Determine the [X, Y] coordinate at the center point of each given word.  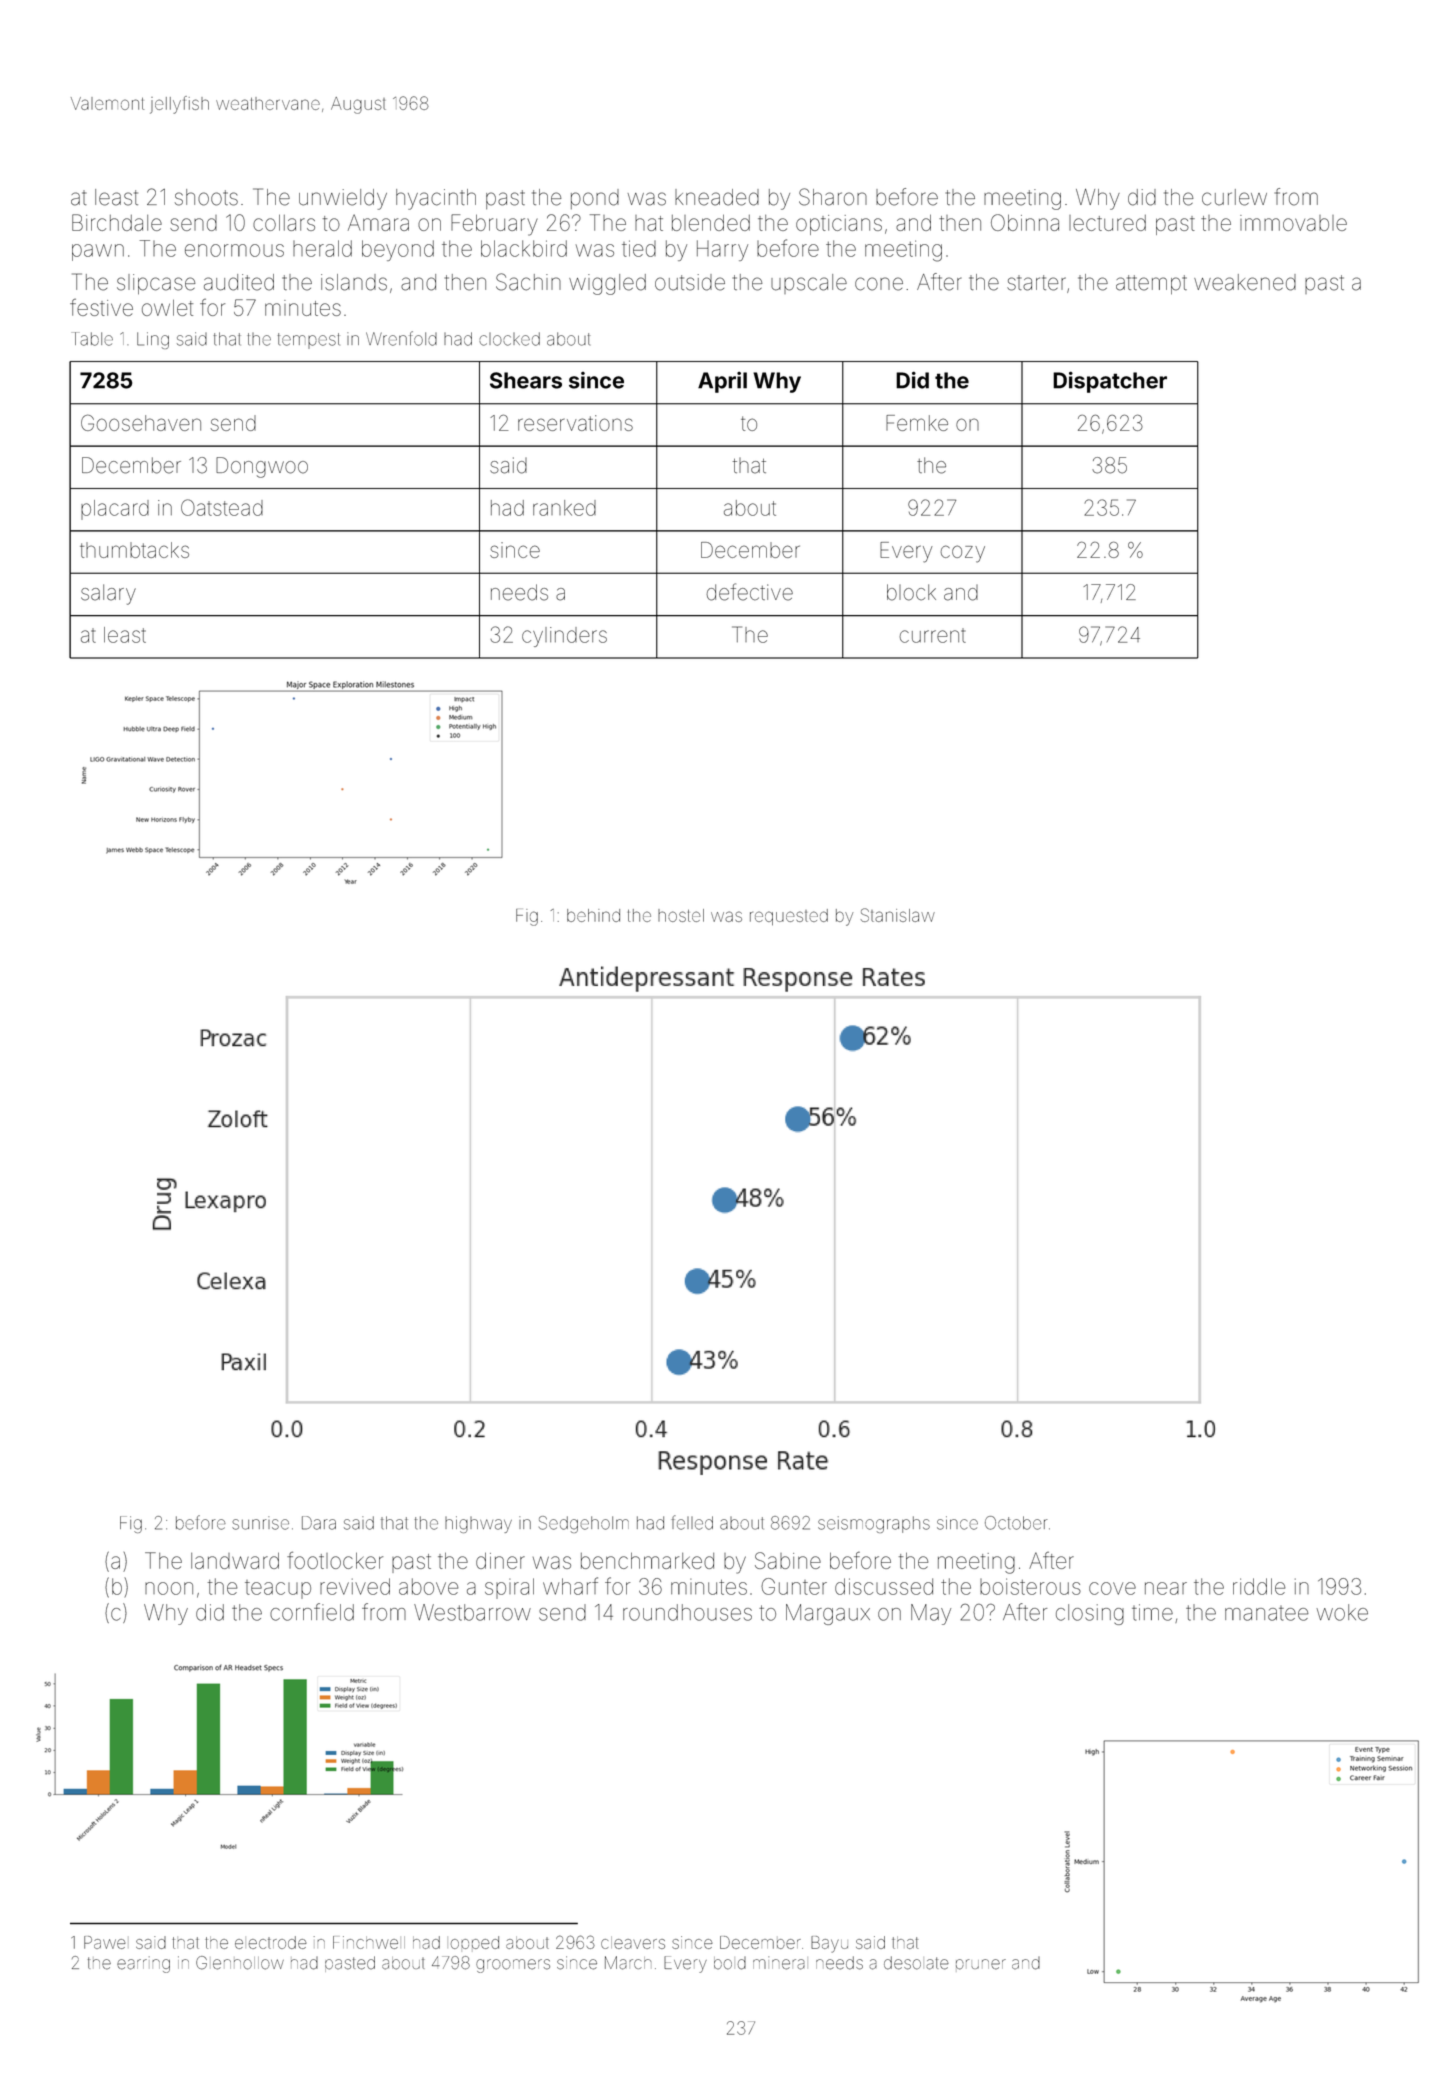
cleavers [633, 1944]
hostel [681, 915]
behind [593, 915]
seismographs [874, 1524]
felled [692, 1522]
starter [1036, 283]
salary [108, 594]
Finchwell [369, 1942]
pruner [981, 1964]
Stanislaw [898, 915]
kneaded [717, 197]
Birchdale [117, 222]
